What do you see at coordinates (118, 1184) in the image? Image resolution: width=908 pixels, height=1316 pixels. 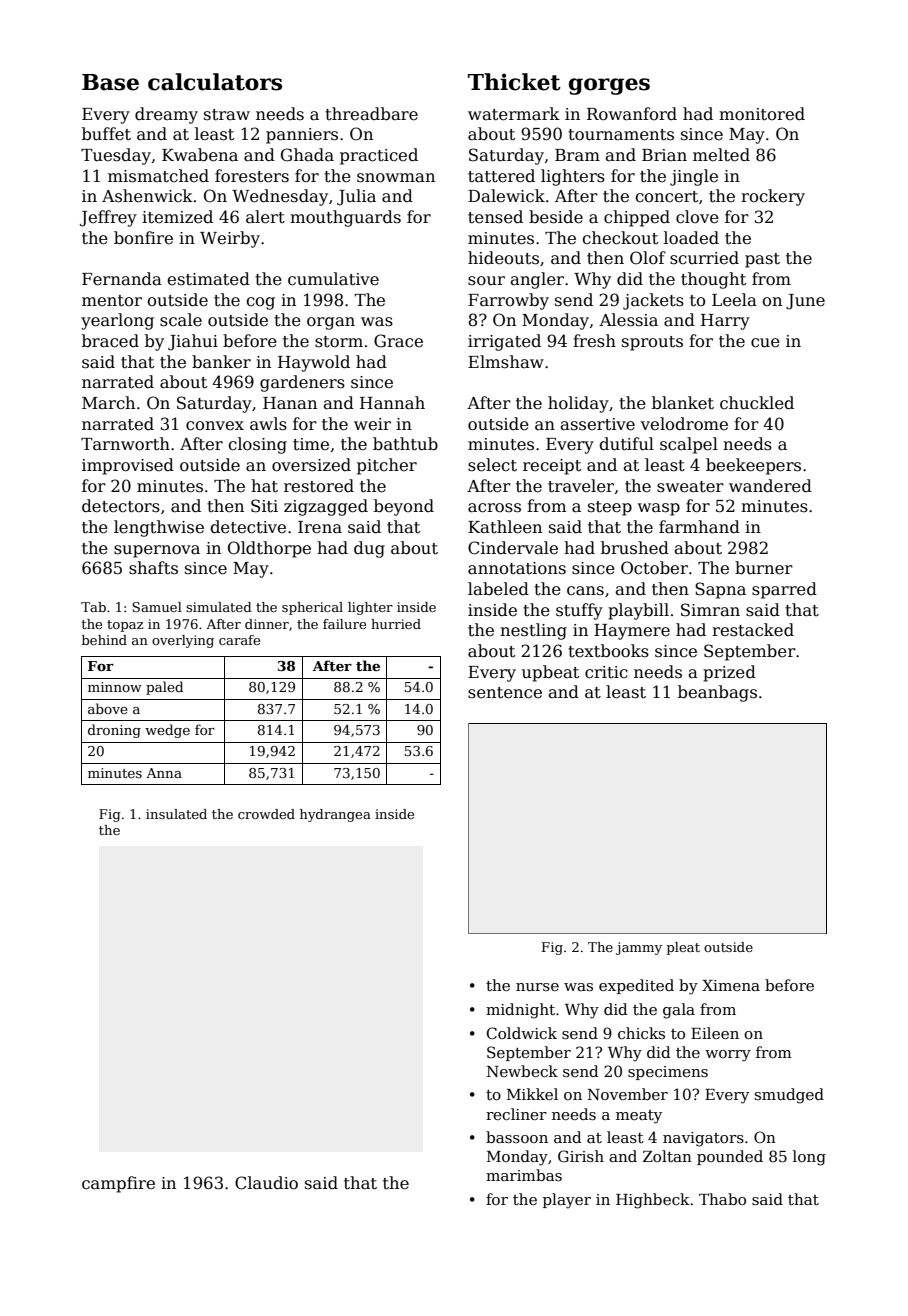 I see `campfire` at bounding box center [118, 1184].
